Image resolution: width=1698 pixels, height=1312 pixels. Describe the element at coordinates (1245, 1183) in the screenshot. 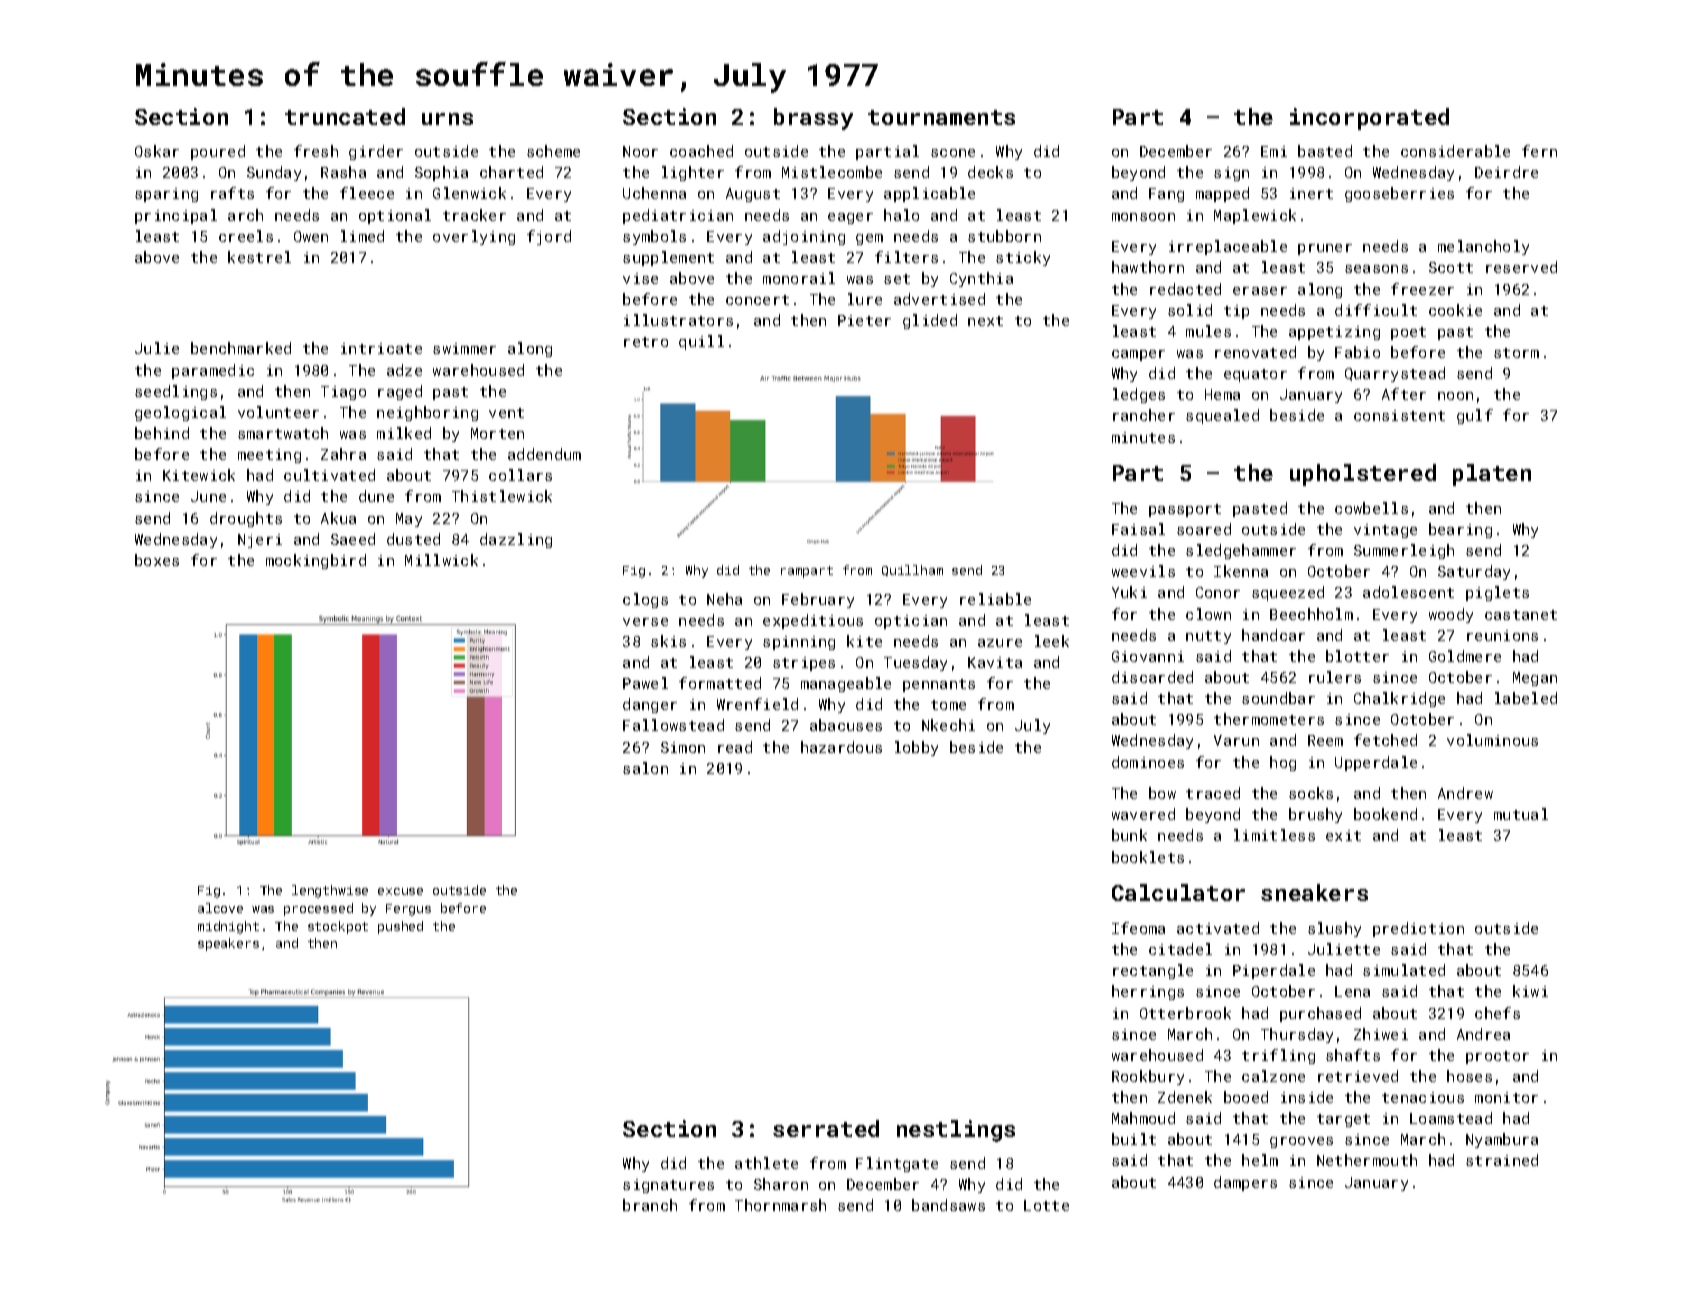

I see `dampers` at that location.
